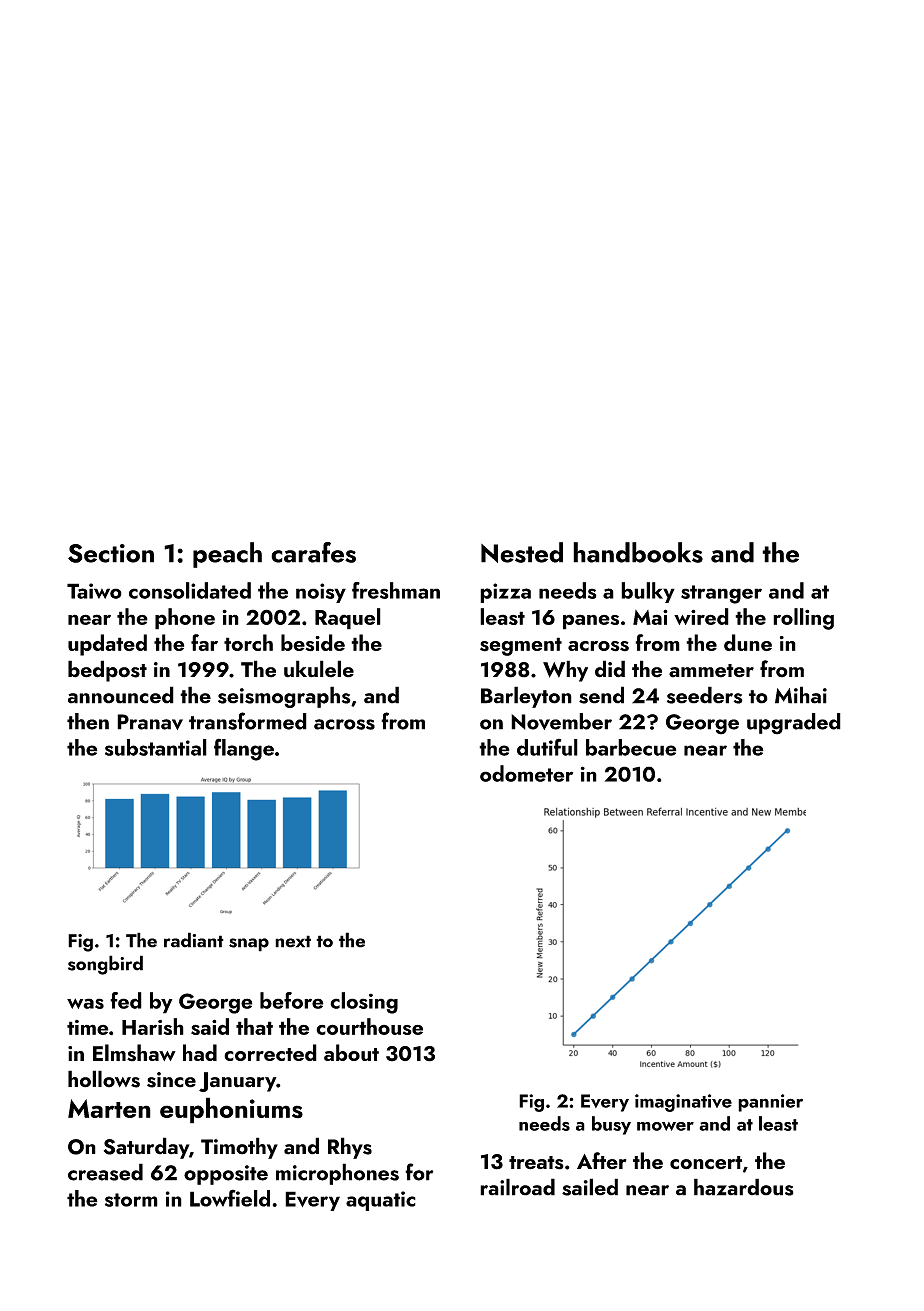 This image has height=1311, width=924. Describe the element at coordinates (350, 1148) in the image. I see `Rhys` at that location.
